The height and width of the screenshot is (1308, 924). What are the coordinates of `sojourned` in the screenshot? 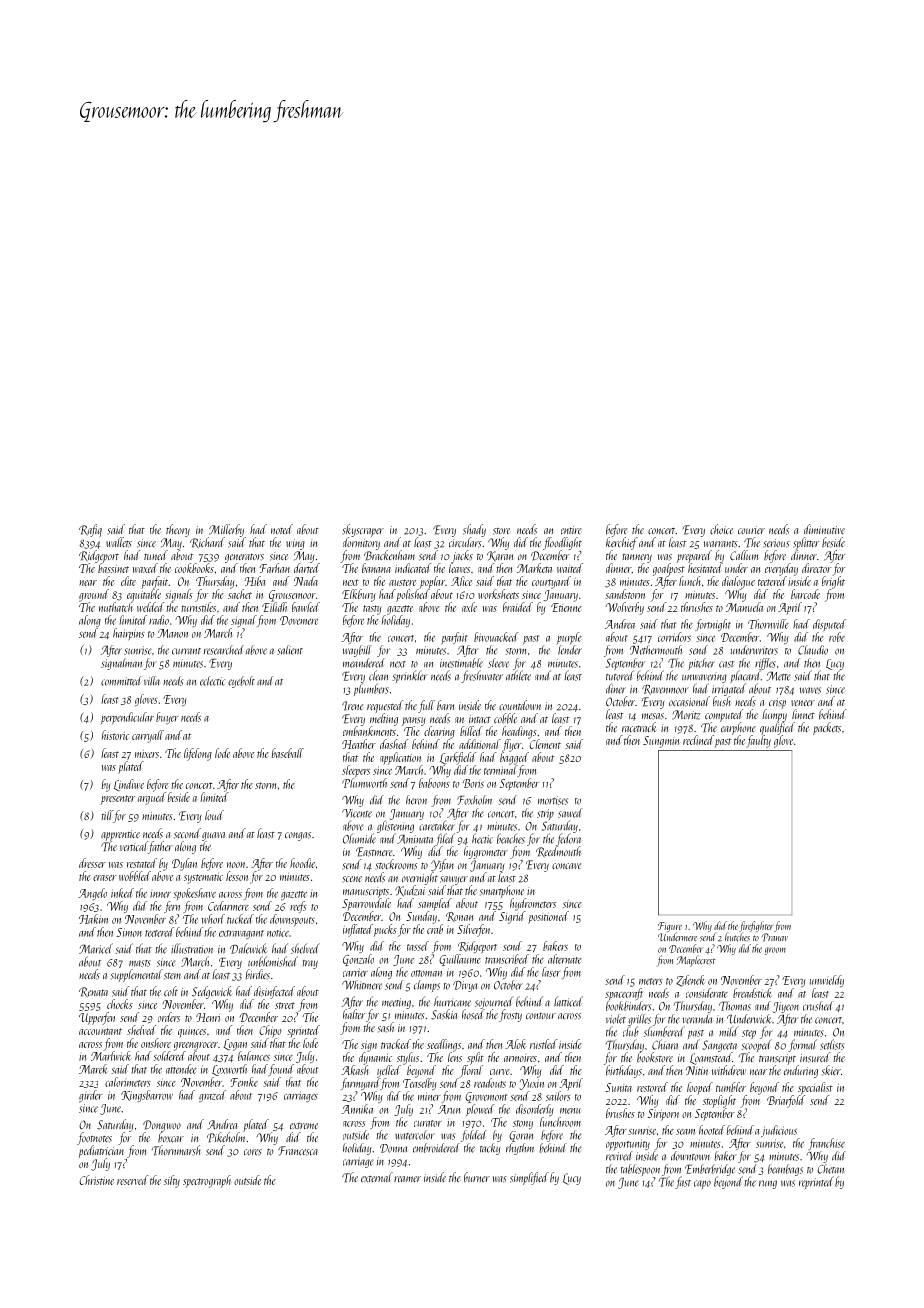 It's located at (494, 1002).
